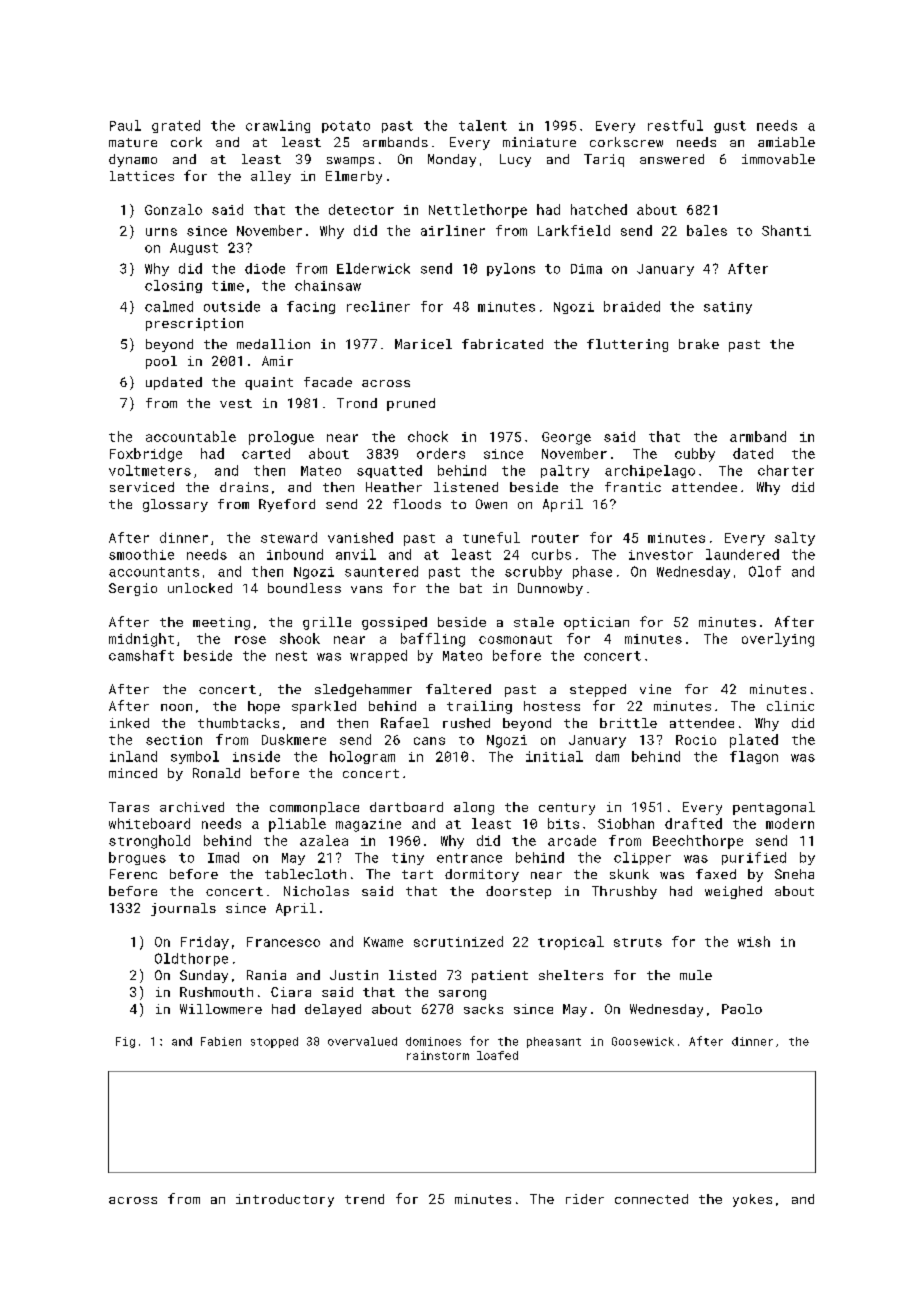 Image resolution: width=924 pixels, height=1314 pixels. I want to click on talent, so click(483, 125).
